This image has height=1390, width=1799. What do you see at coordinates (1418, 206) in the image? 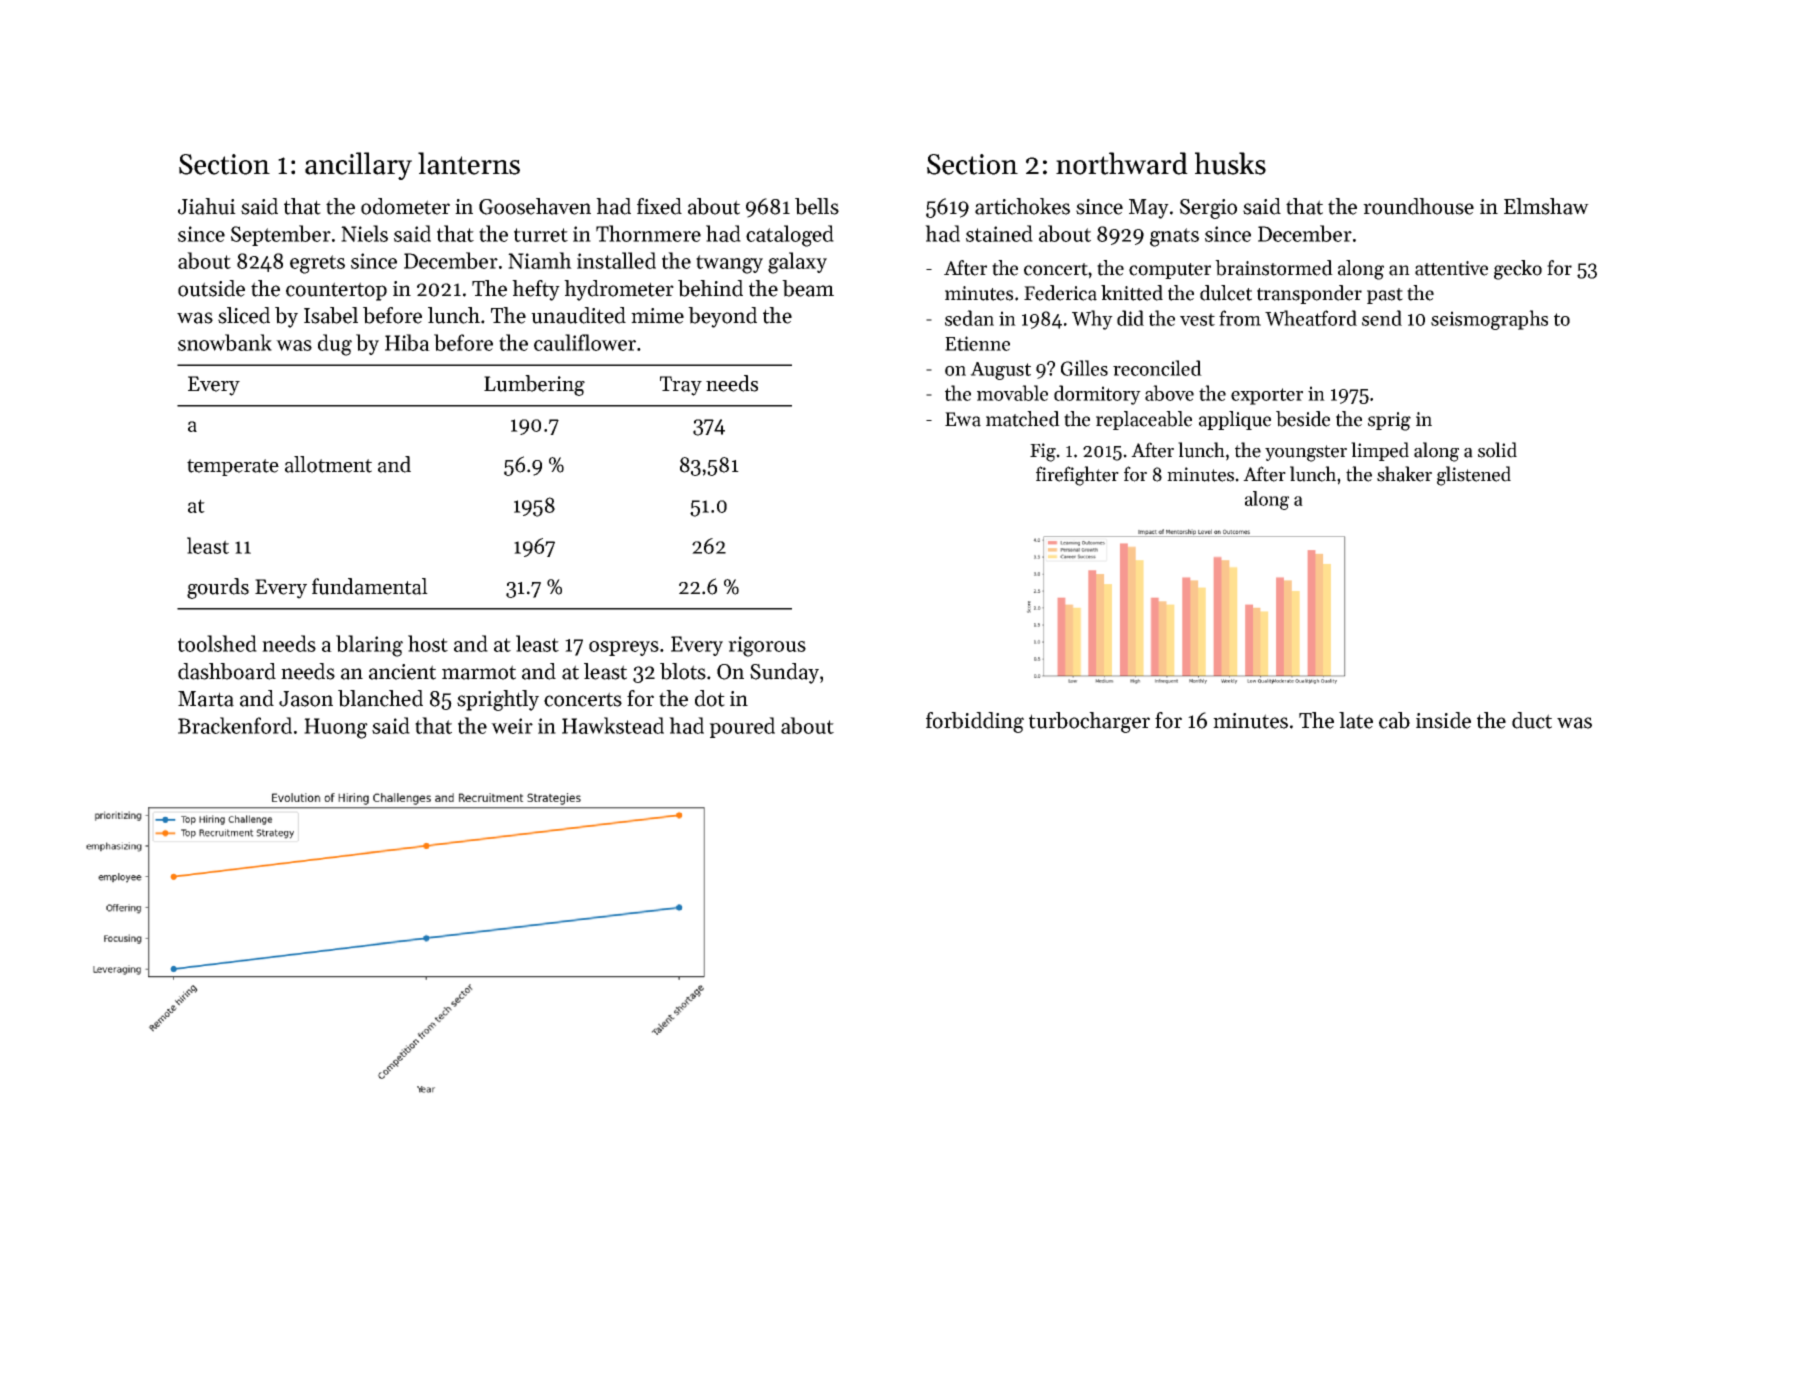
I see `roundhouse` at bounding box center [1418, 206].
